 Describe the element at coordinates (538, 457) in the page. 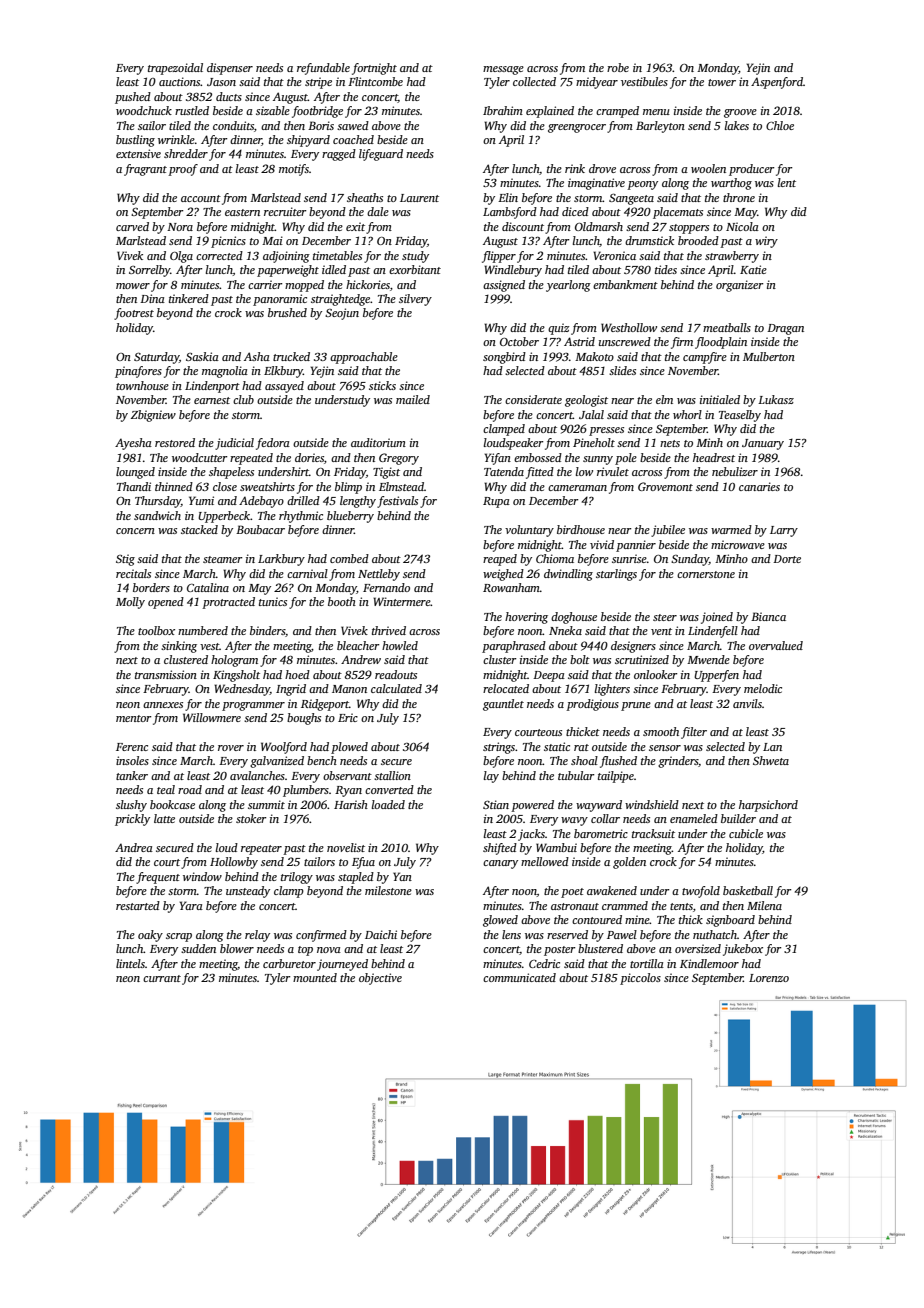

I see `embossed` at that location.
